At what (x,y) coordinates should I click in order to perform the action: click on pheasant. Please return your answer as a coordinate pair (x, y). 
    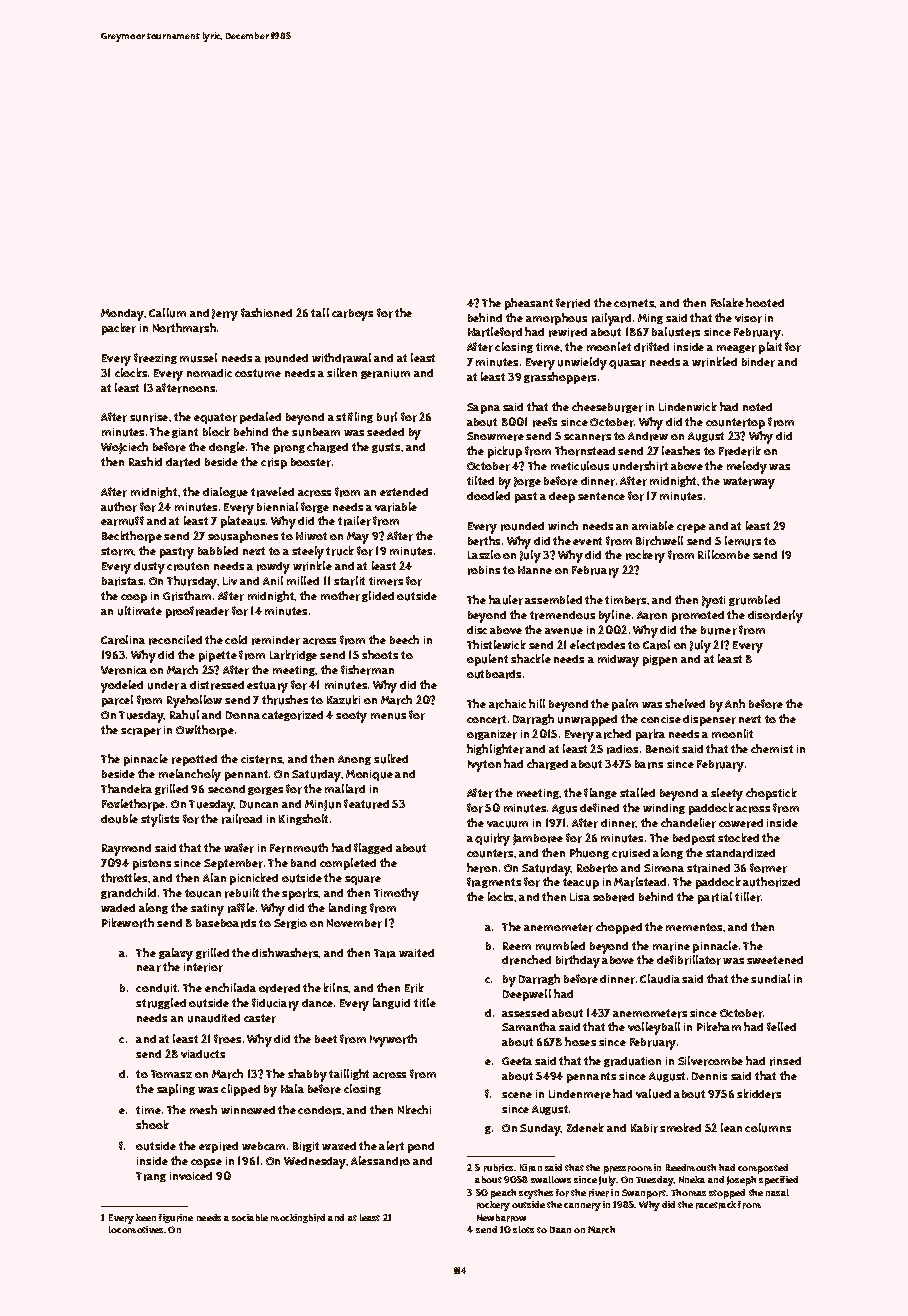
    Looking at the image, I should click on (529, 304).
